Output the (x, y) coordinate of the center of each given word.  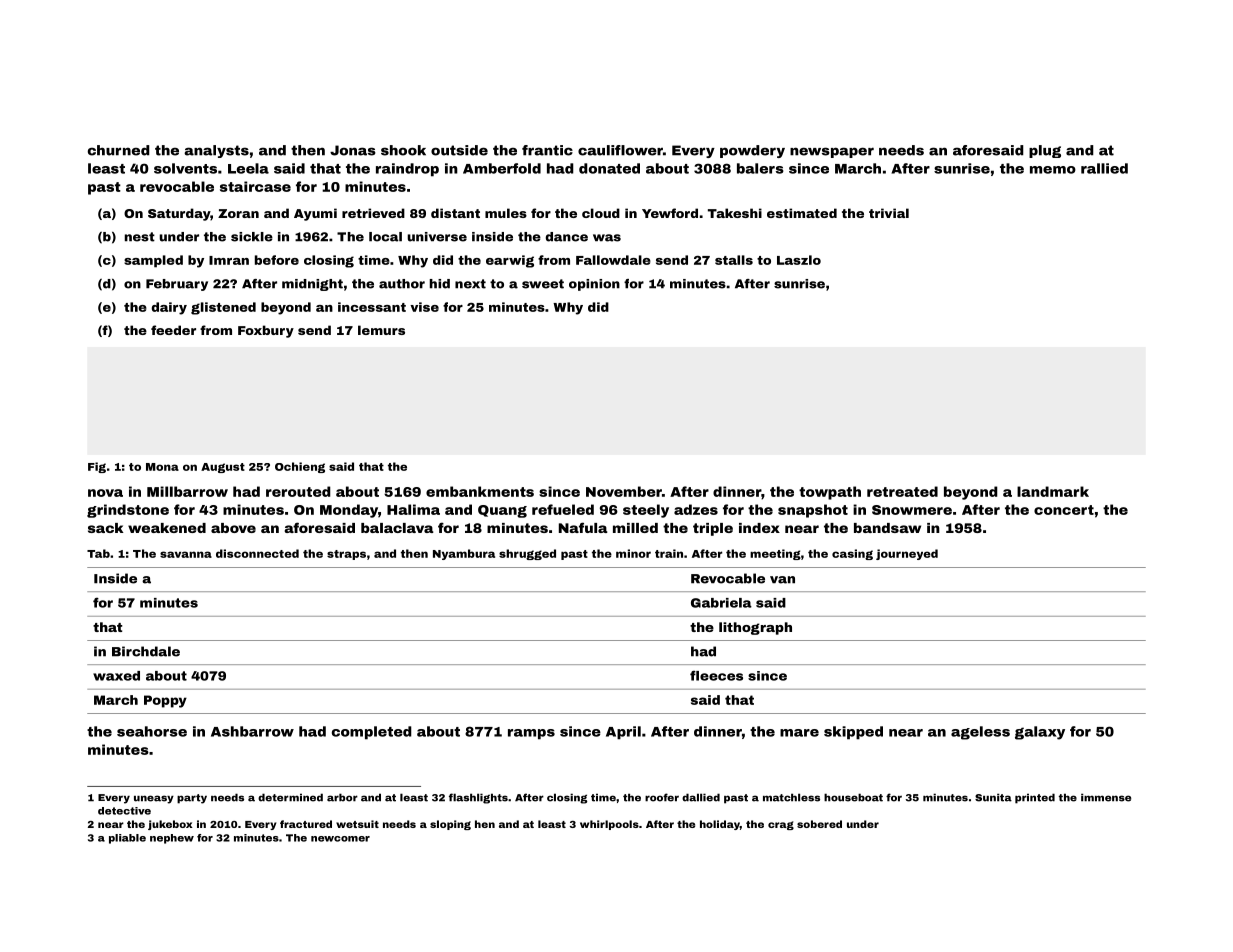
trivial (889, 213)
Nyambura (464, 554)
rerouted (298, 491)
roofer (662, 797)
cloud (601, 213)
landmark (1053, 491)
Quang (502, 511)
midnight (312, 285)
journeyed (907, 554)
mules (506, 213)
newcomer (340, 839)
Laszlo (799, 260)
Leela (248, 168)
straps (346, 555)
